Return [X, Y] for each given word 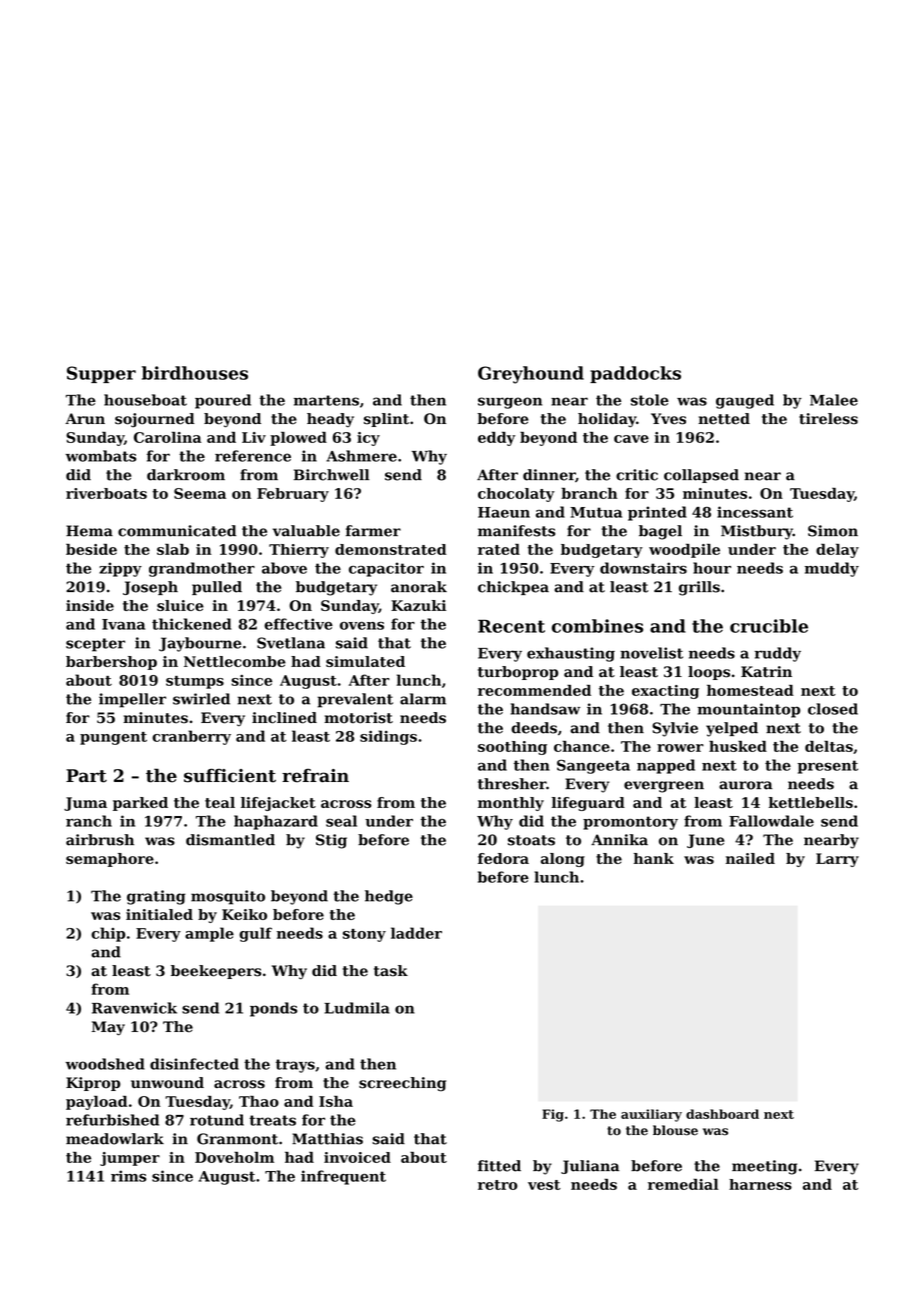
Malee [834, 400]
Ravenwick [134, 1008]
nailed [750, 858]
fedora [503, 858]
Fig [553, 1115]
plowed [298, 438]
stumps [195, 682]
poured [223, 401]
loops [709, 673]
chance [582, 746]
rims [128, 1176]
